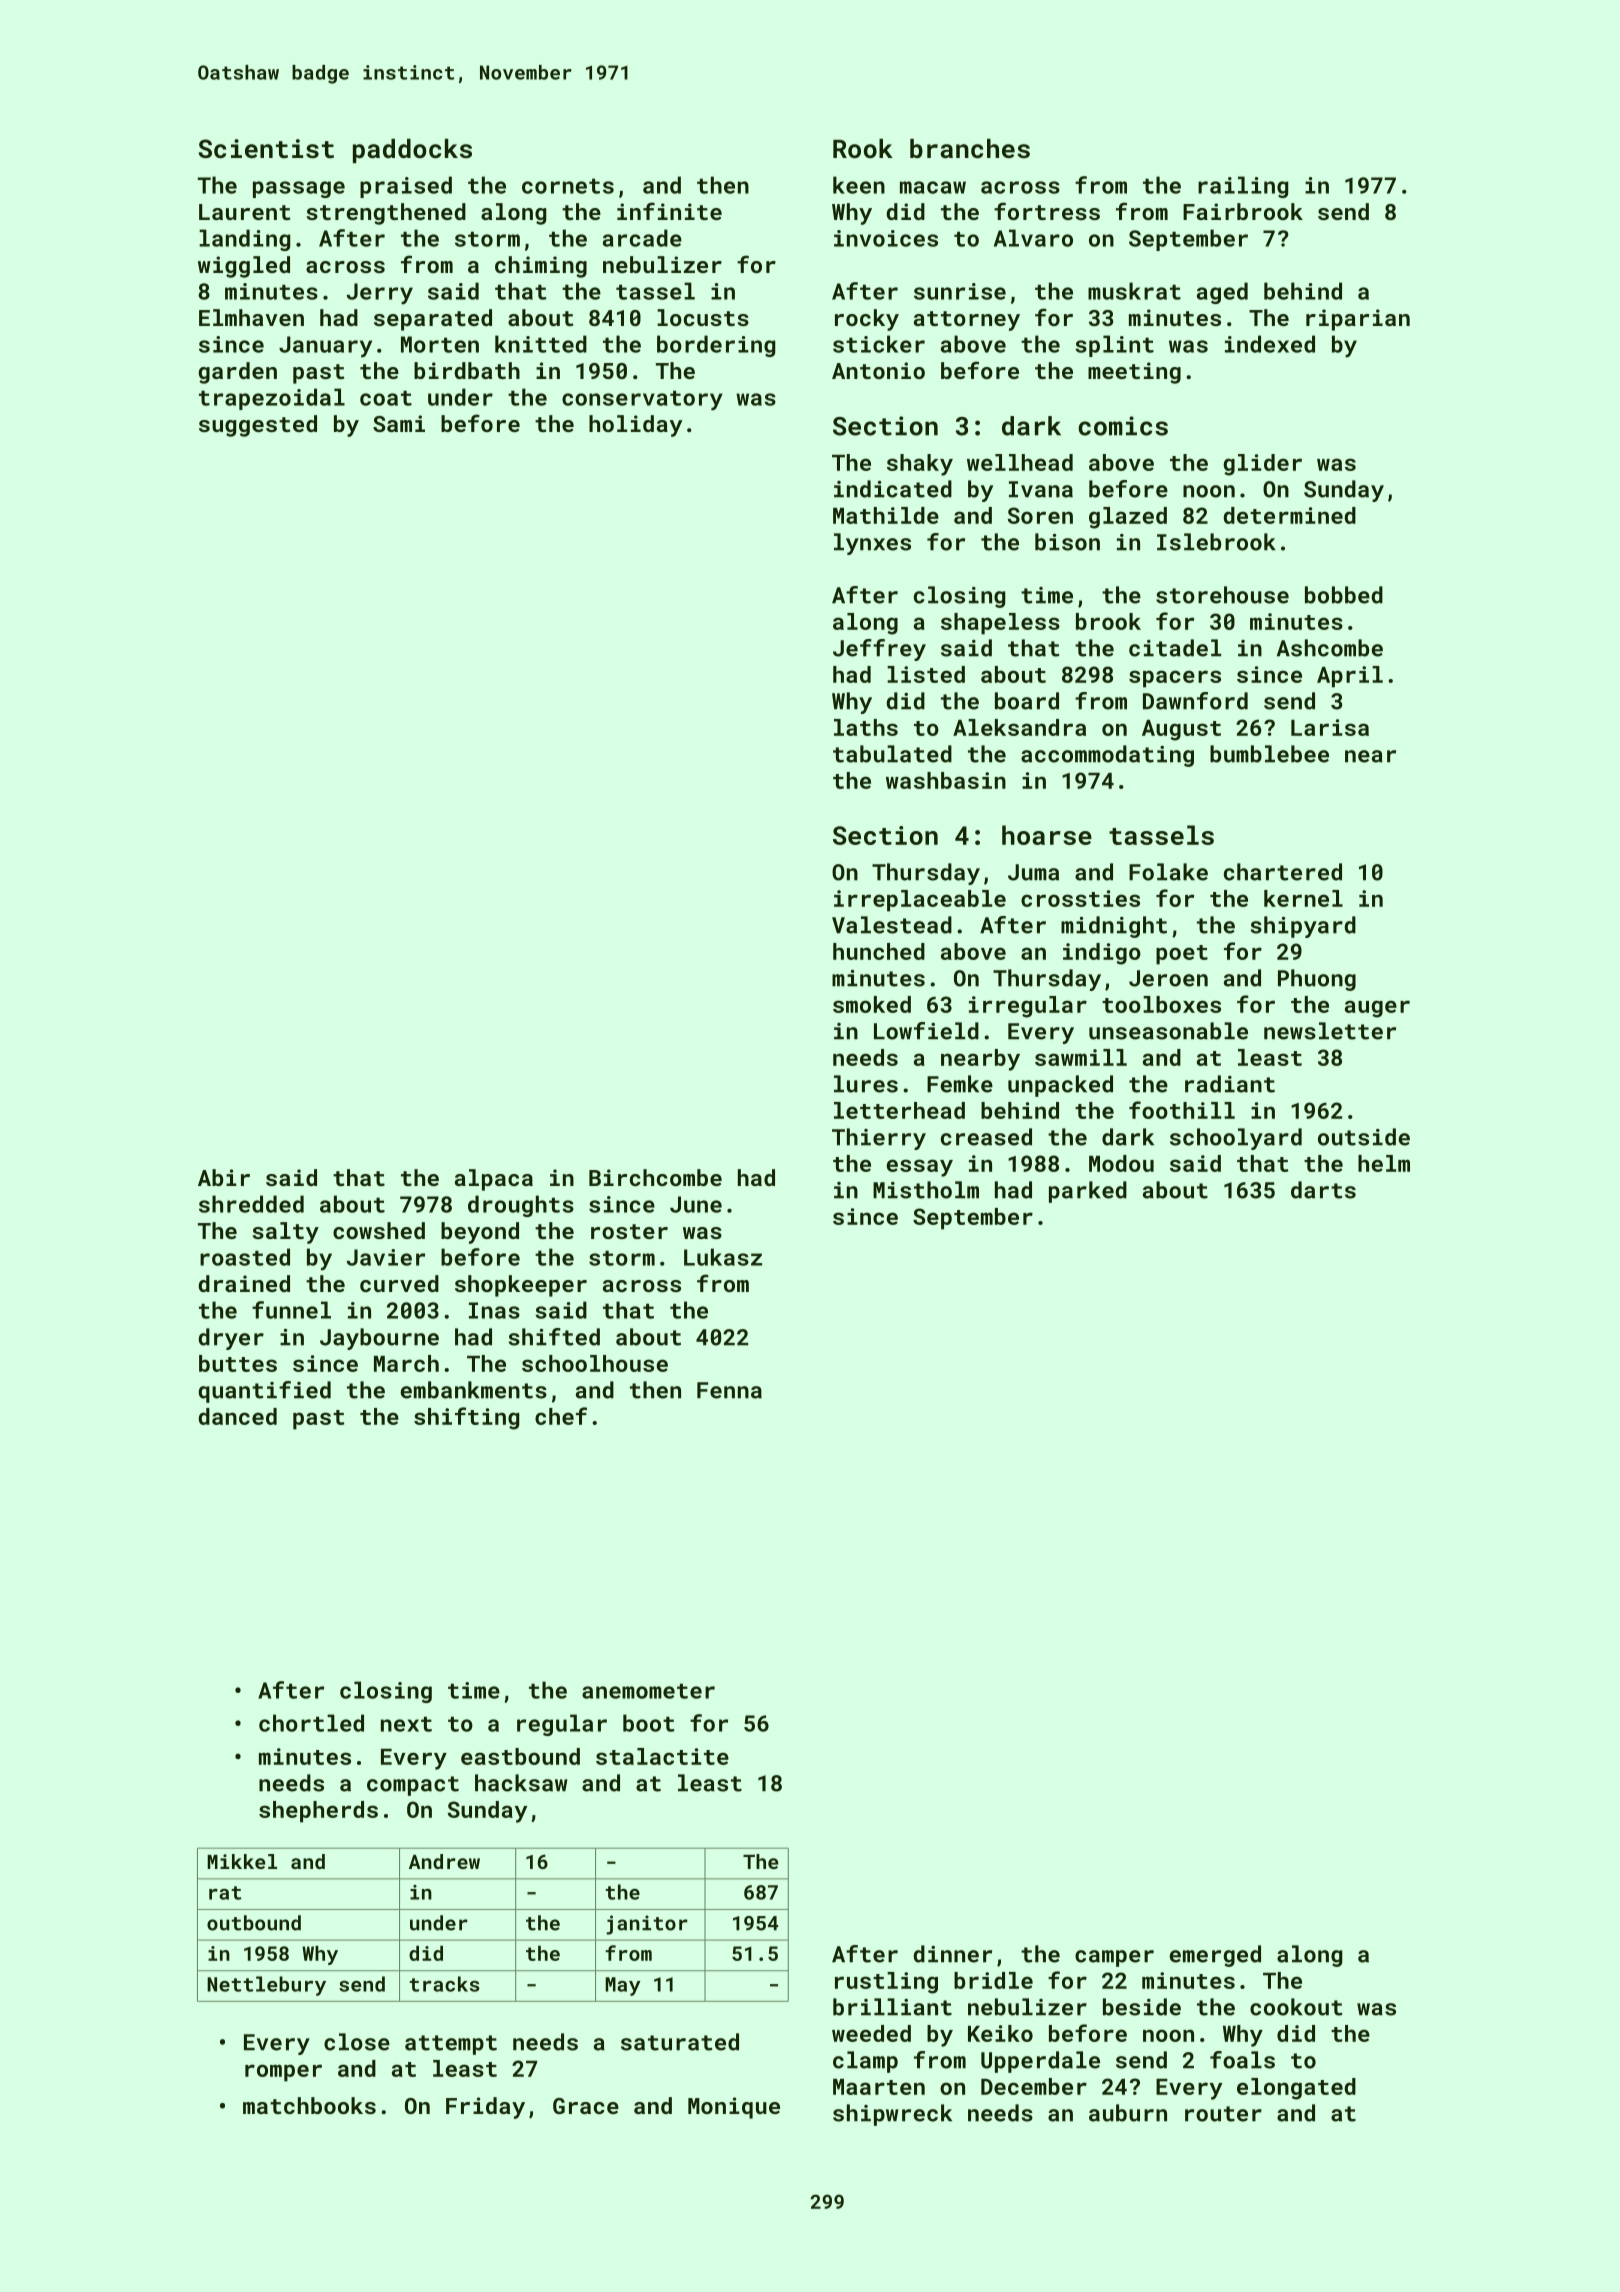 The image size is (1620, 2292). What do you see at coordinates (318, 1812) in the screenshot?
I see `shepherds` at bounding box center [318, 1812].
